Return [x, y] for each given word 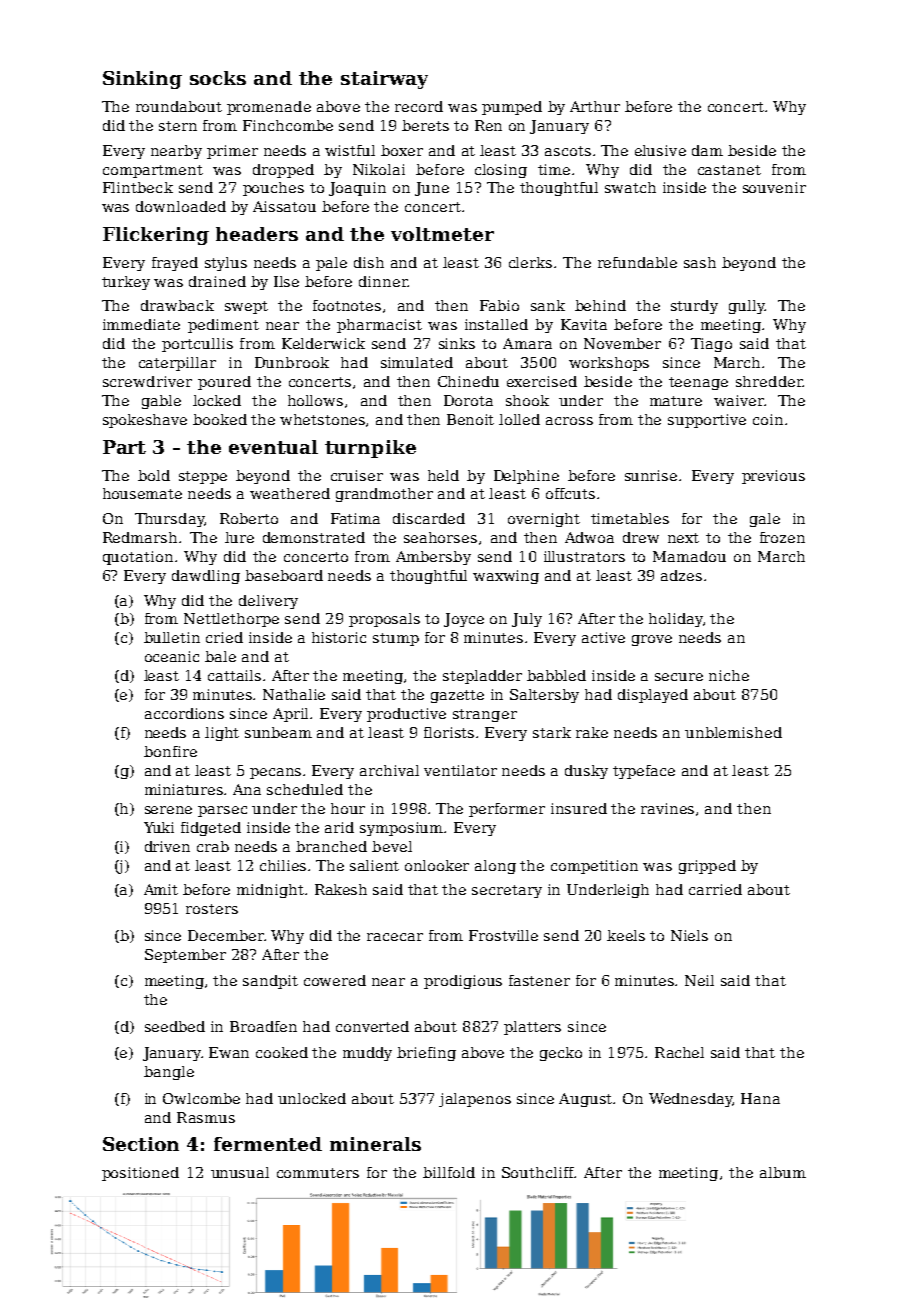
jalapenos [475, 1100]
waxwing [506, 577]
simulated [417, 362]
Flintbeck [138, 187]
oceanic [172, 656]
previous [773, 477]
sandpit [270, 982]
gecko [561, 1054]
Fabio [499, 305]
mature [676, 401]
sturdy [694, 307]
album [783, 1172]
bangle [169, 1073]
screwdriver [147, 381]
